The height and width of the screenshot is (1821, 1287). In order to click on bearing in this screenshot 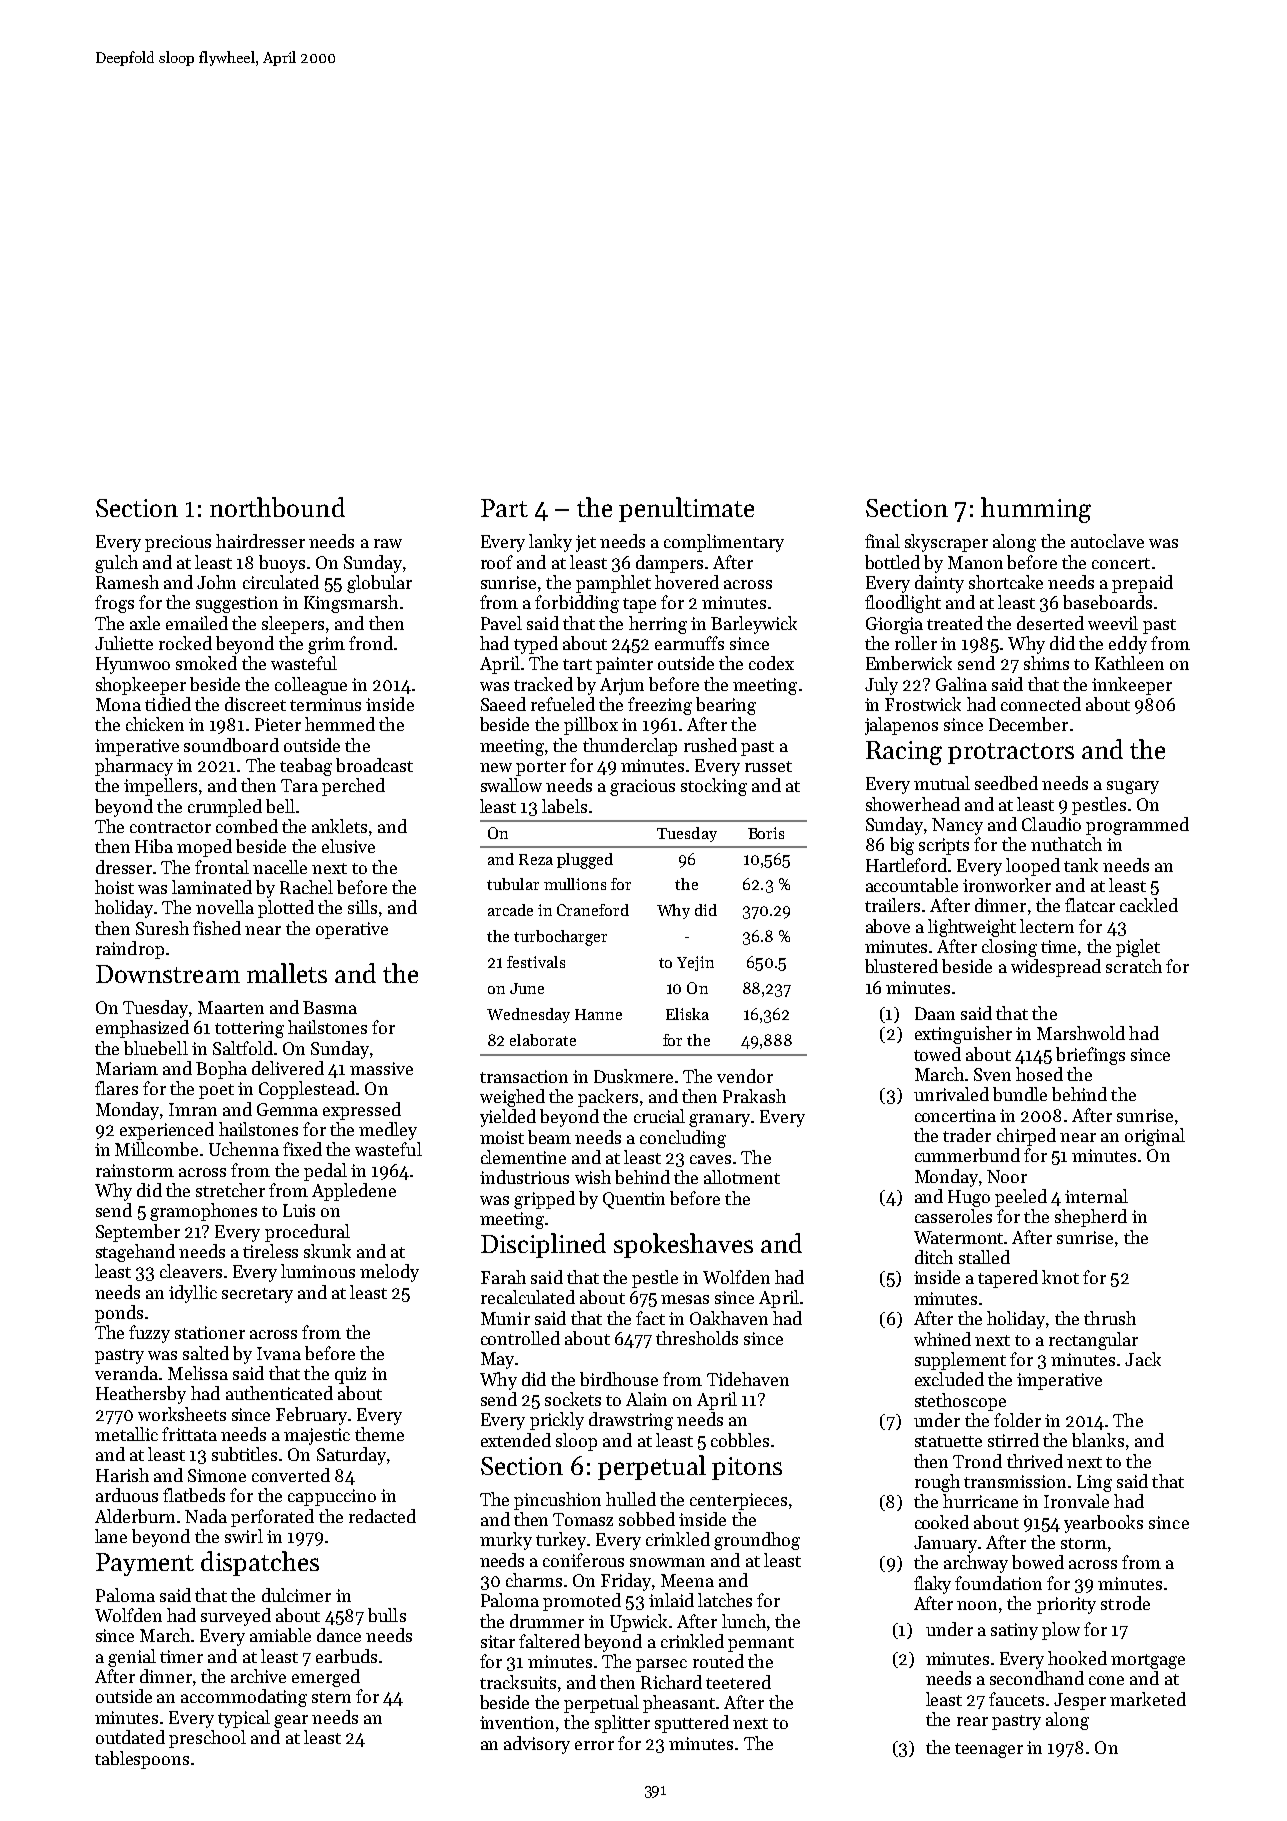, I will do `click(726, 706)`.
